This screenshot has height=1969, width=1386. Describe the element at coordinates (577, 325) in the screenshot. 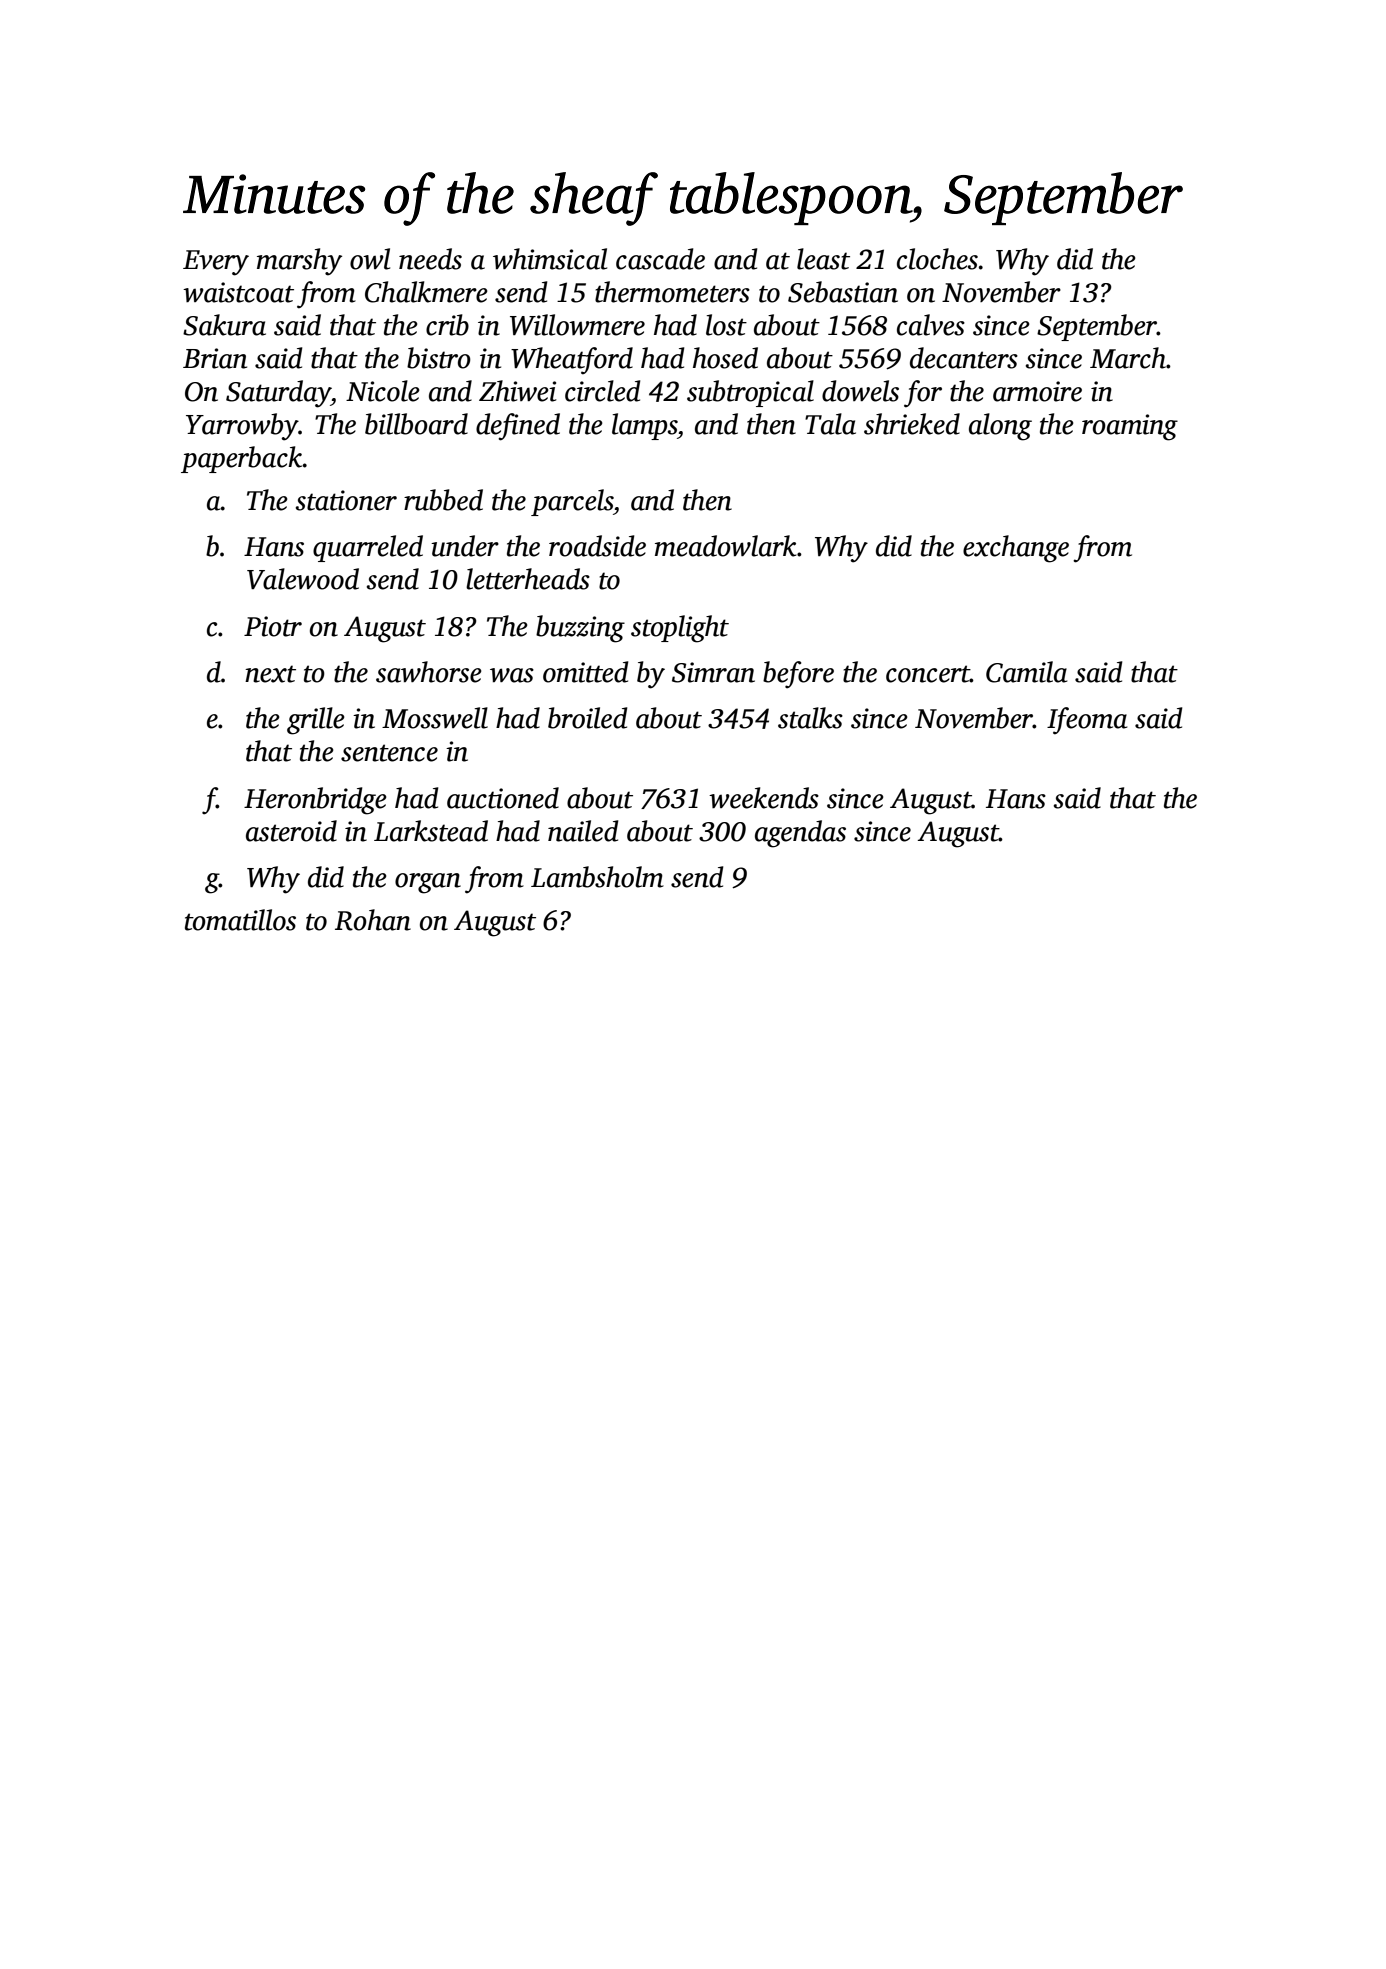

I see `Willowmere` at that location.
